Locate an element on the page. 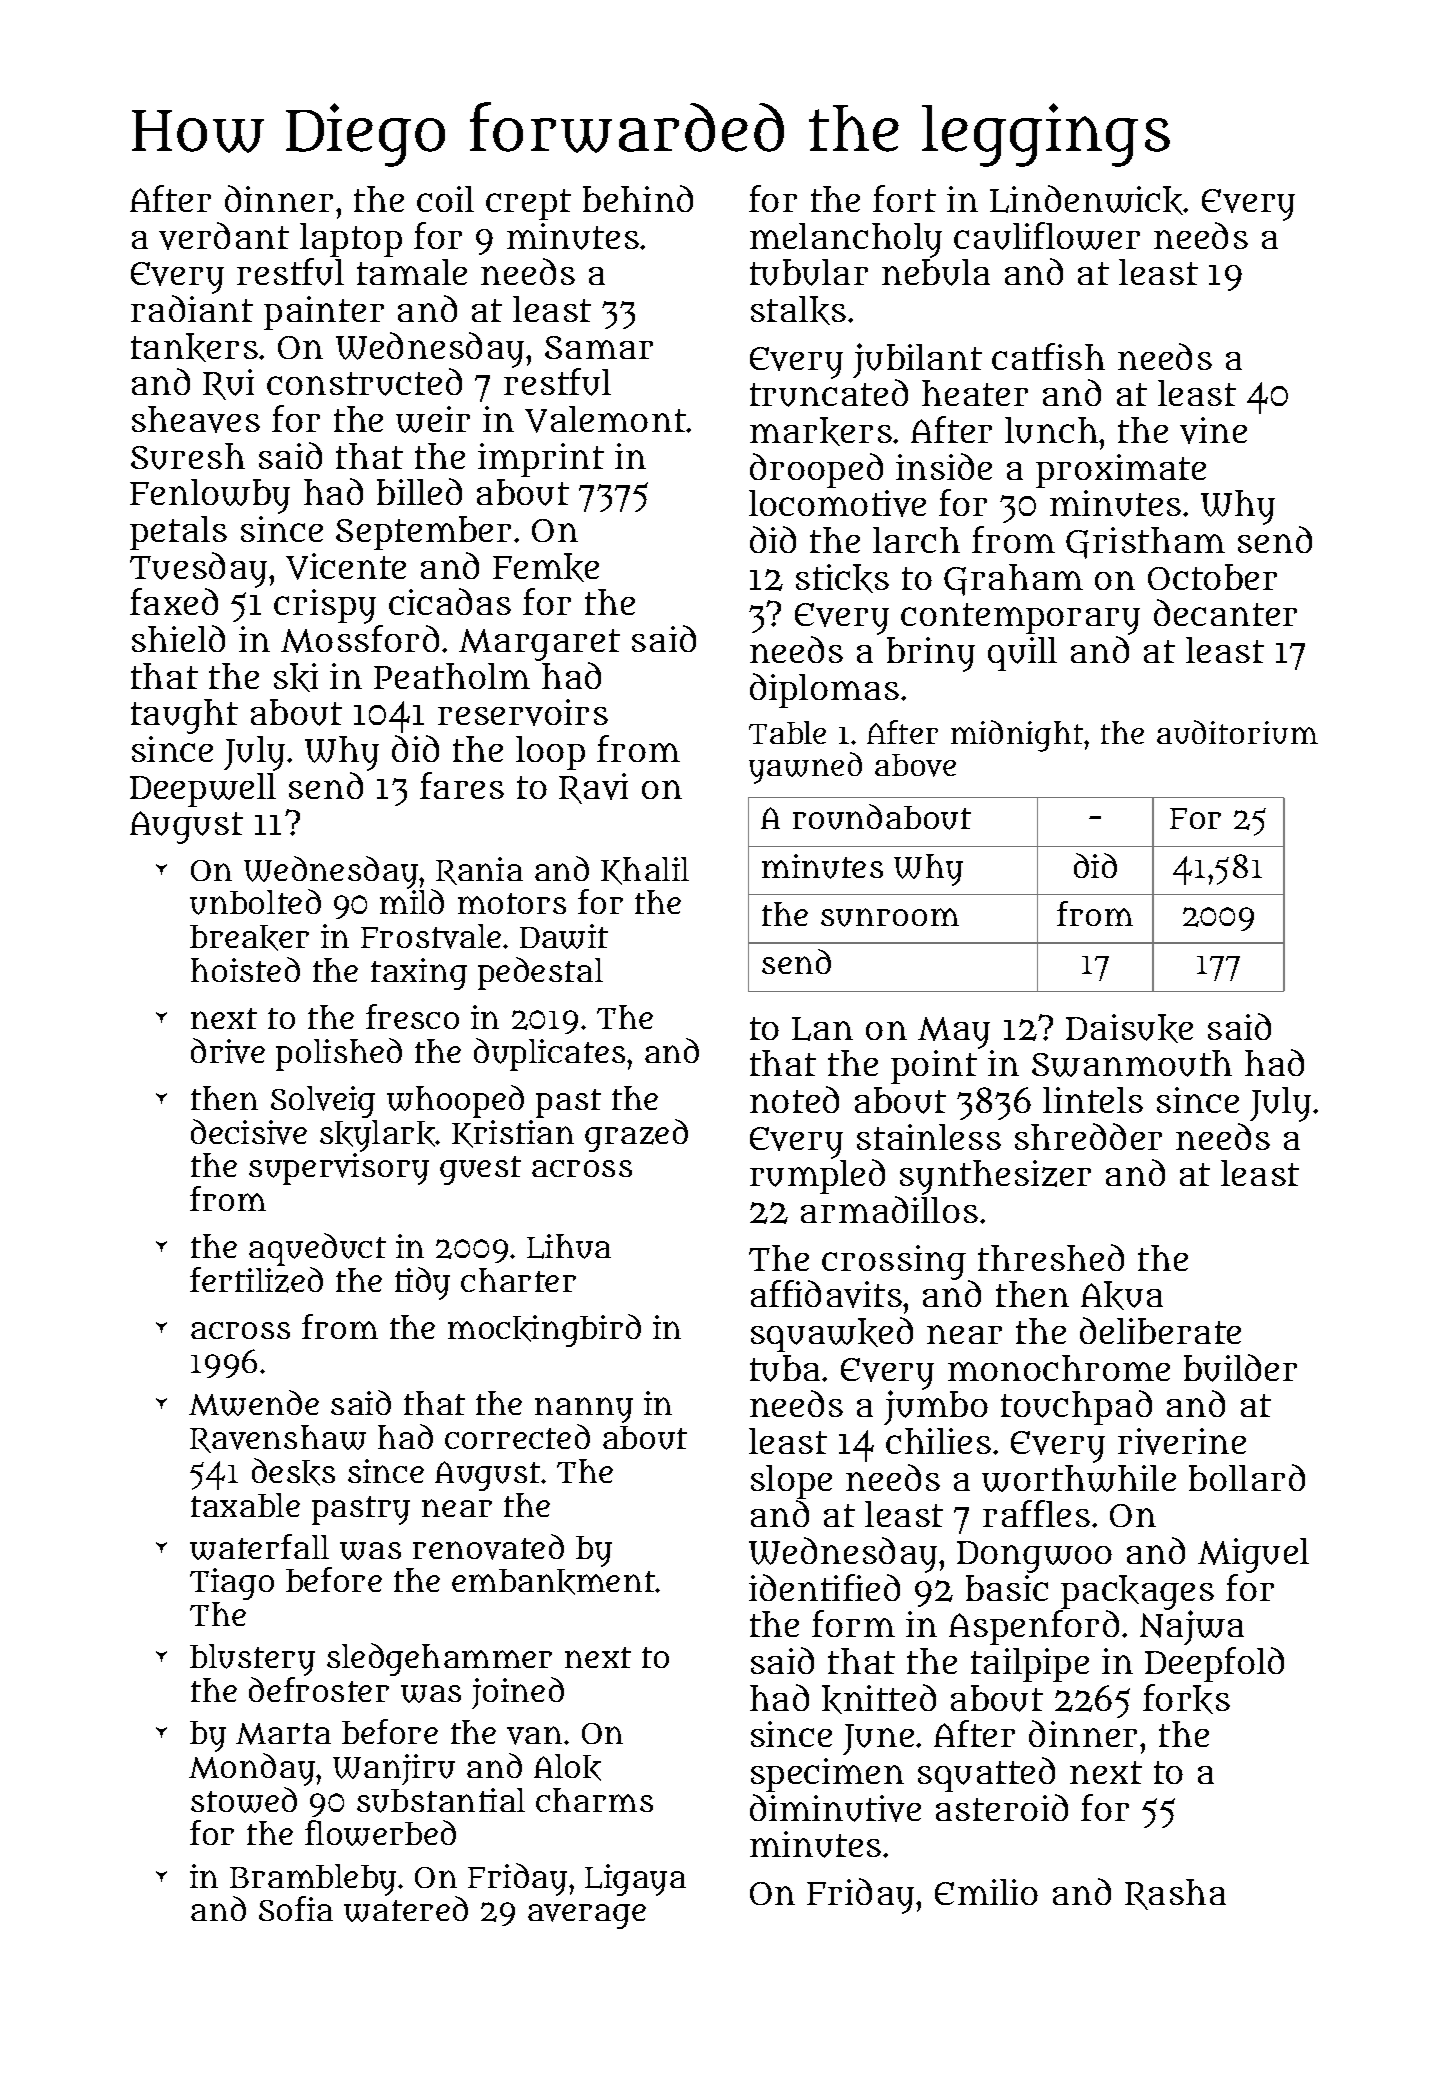 The height and width of the image is (2100, 1450). loop is located at coordinates (550, 753).
